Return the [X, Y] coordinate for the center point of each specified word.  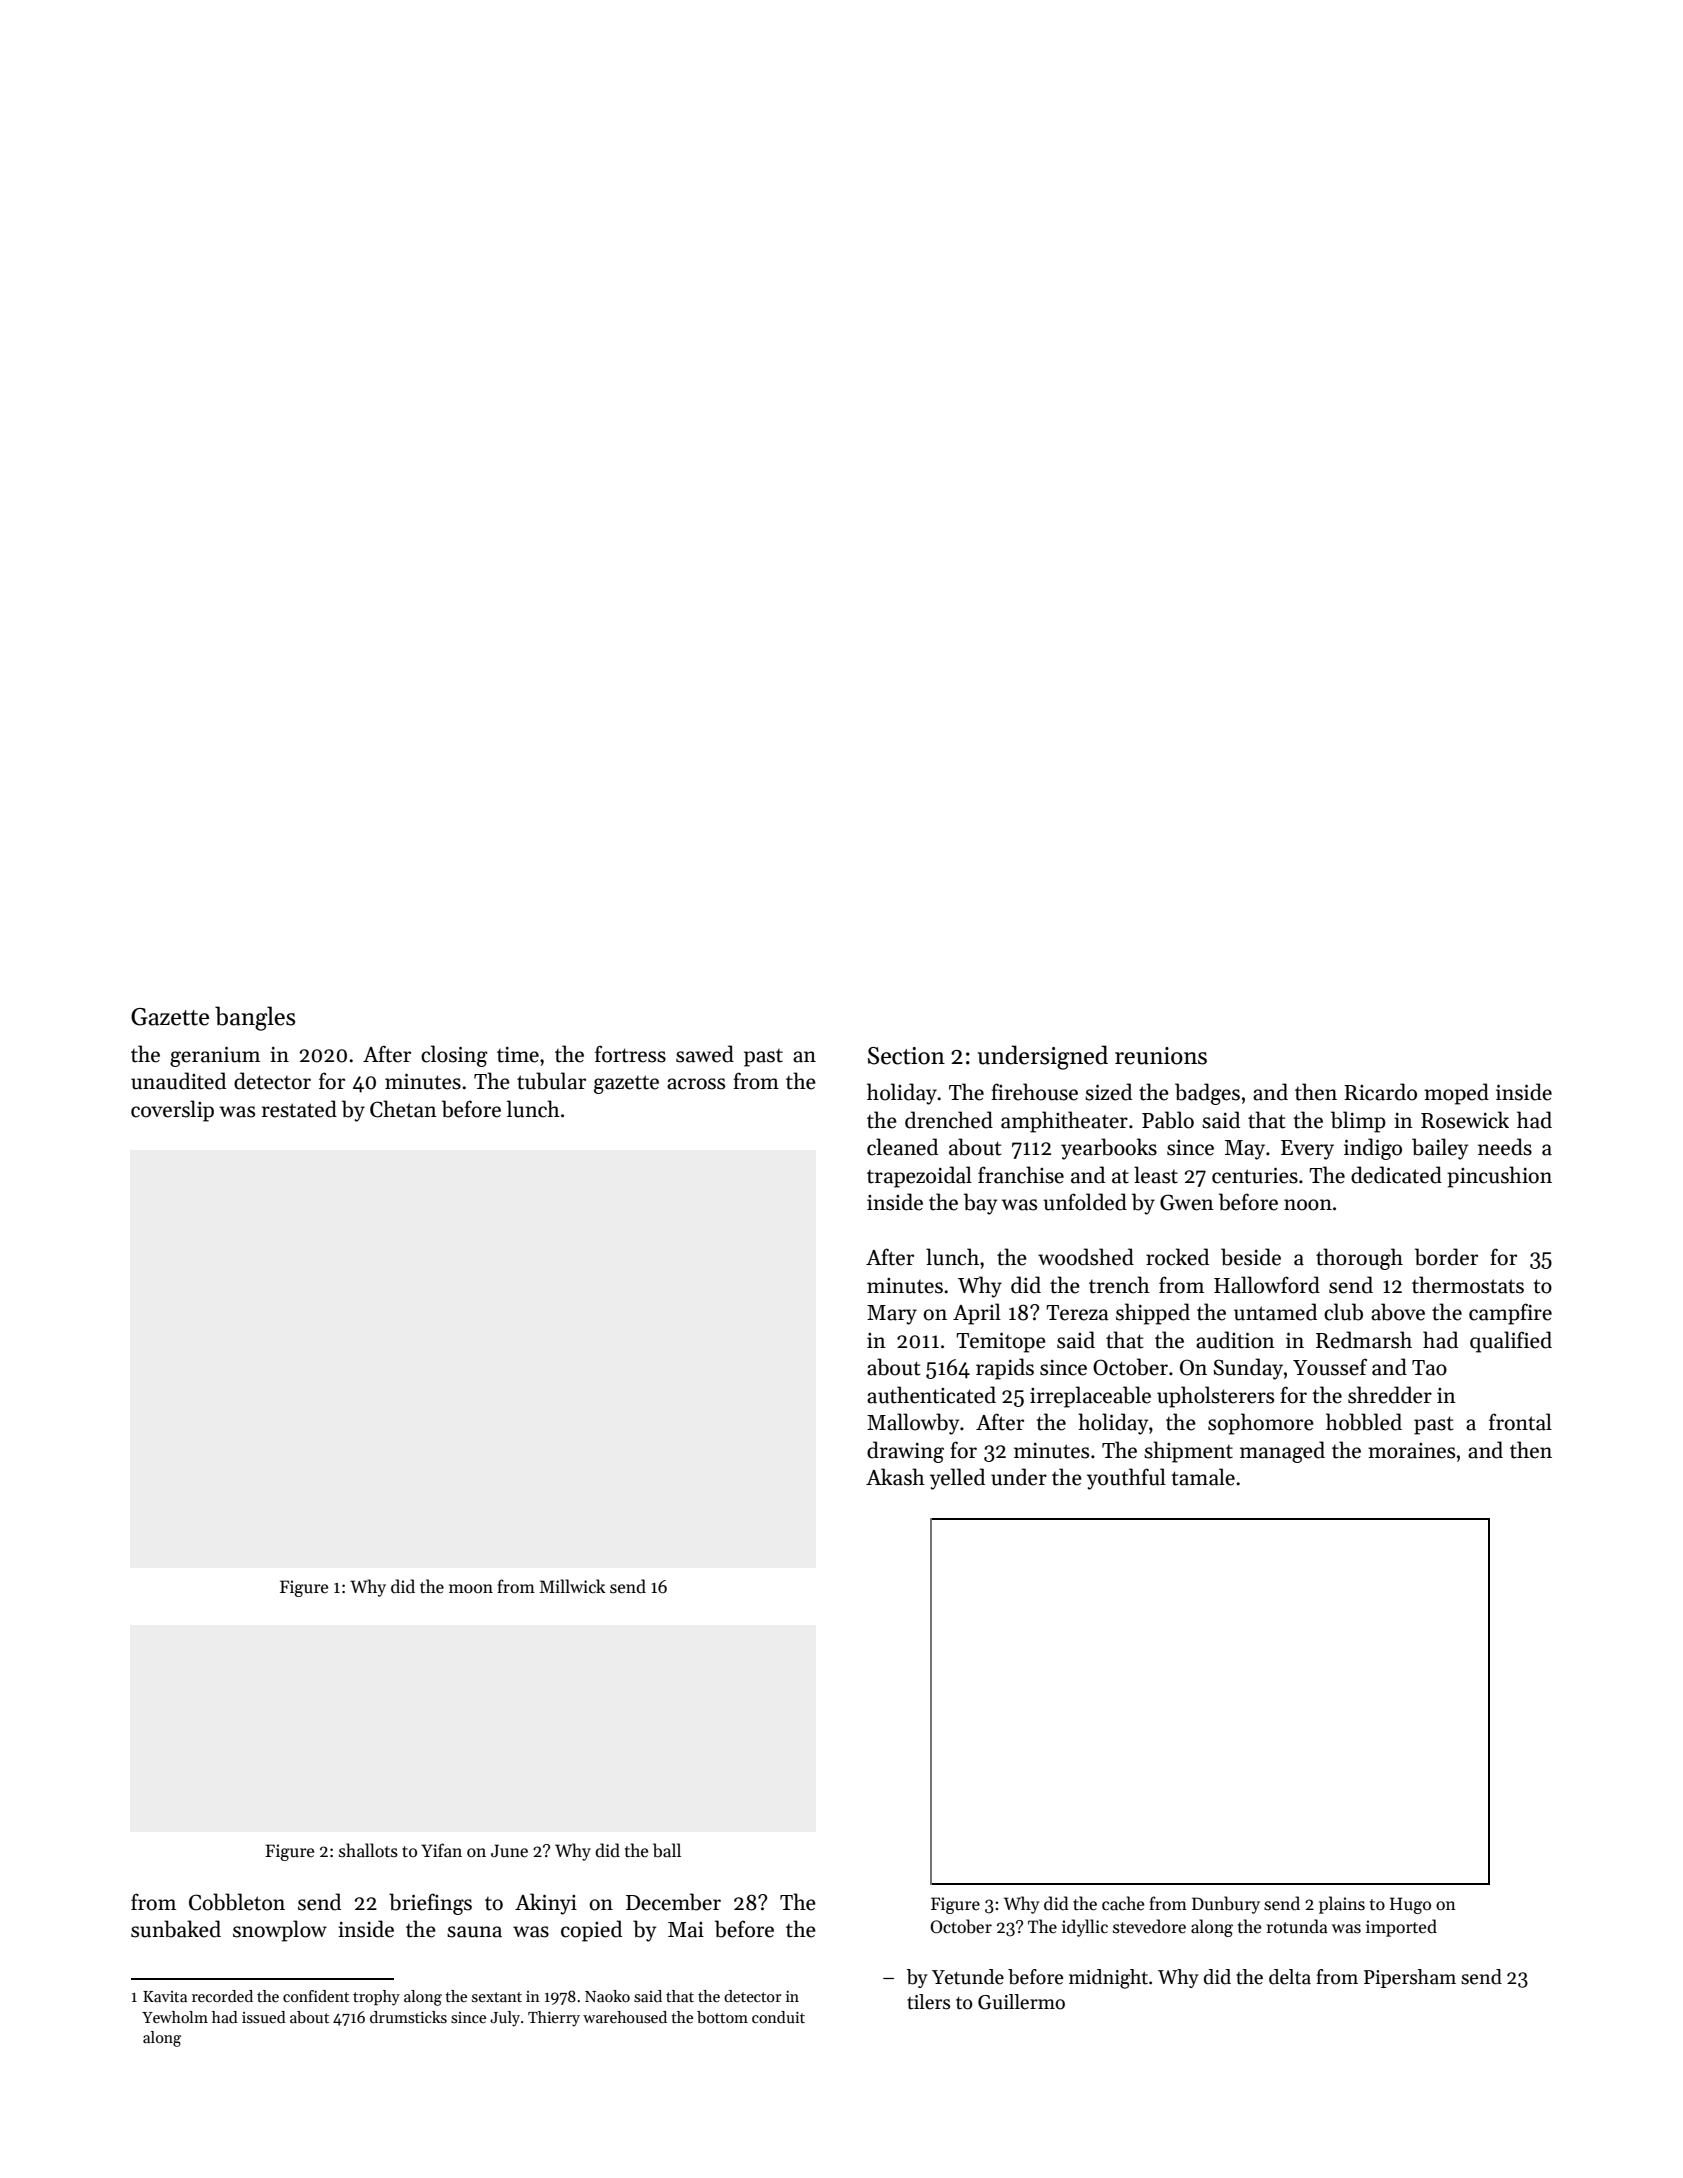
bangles [255, 1018]
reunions [1161, 1056]
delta [1290, 1977]
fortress [630, 1054]
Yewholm [175, 2017]
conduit [778, 2017]
